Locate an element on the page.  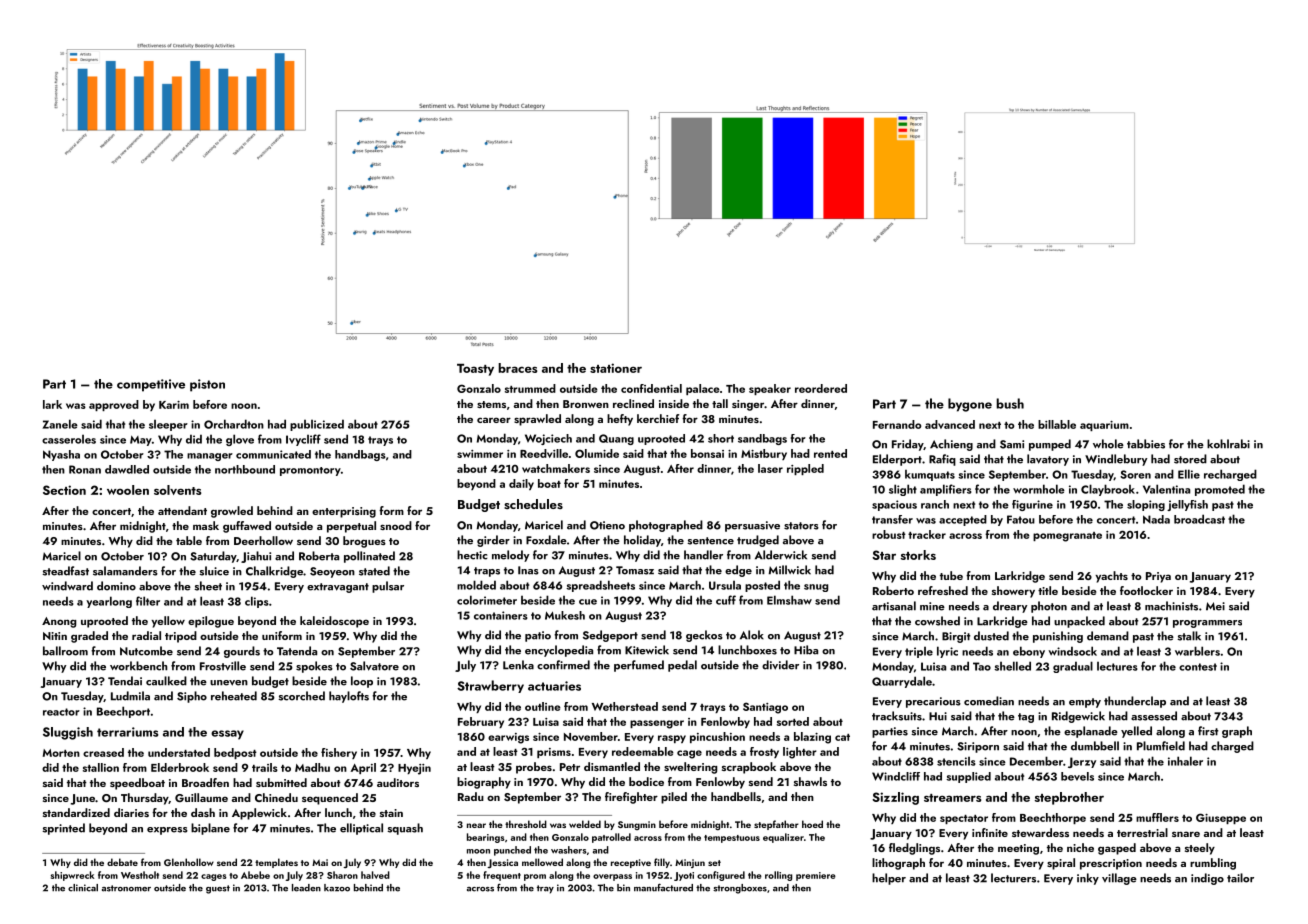
Santiago is located at coordinates (765, 708).
